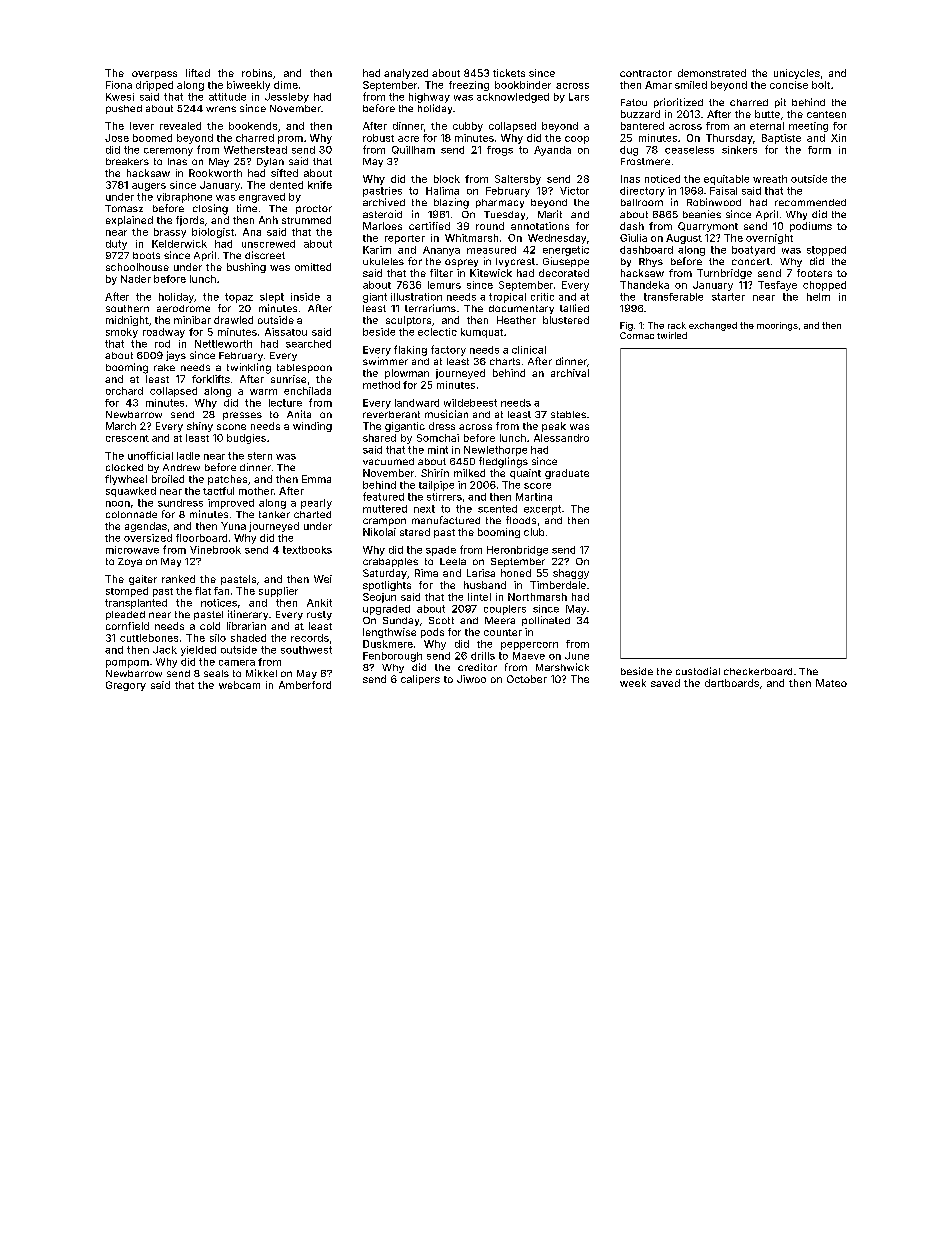  What do you see at coordinates (469, 473) in the screenshot?
I see `milked` at bounding box center [469, 473].
